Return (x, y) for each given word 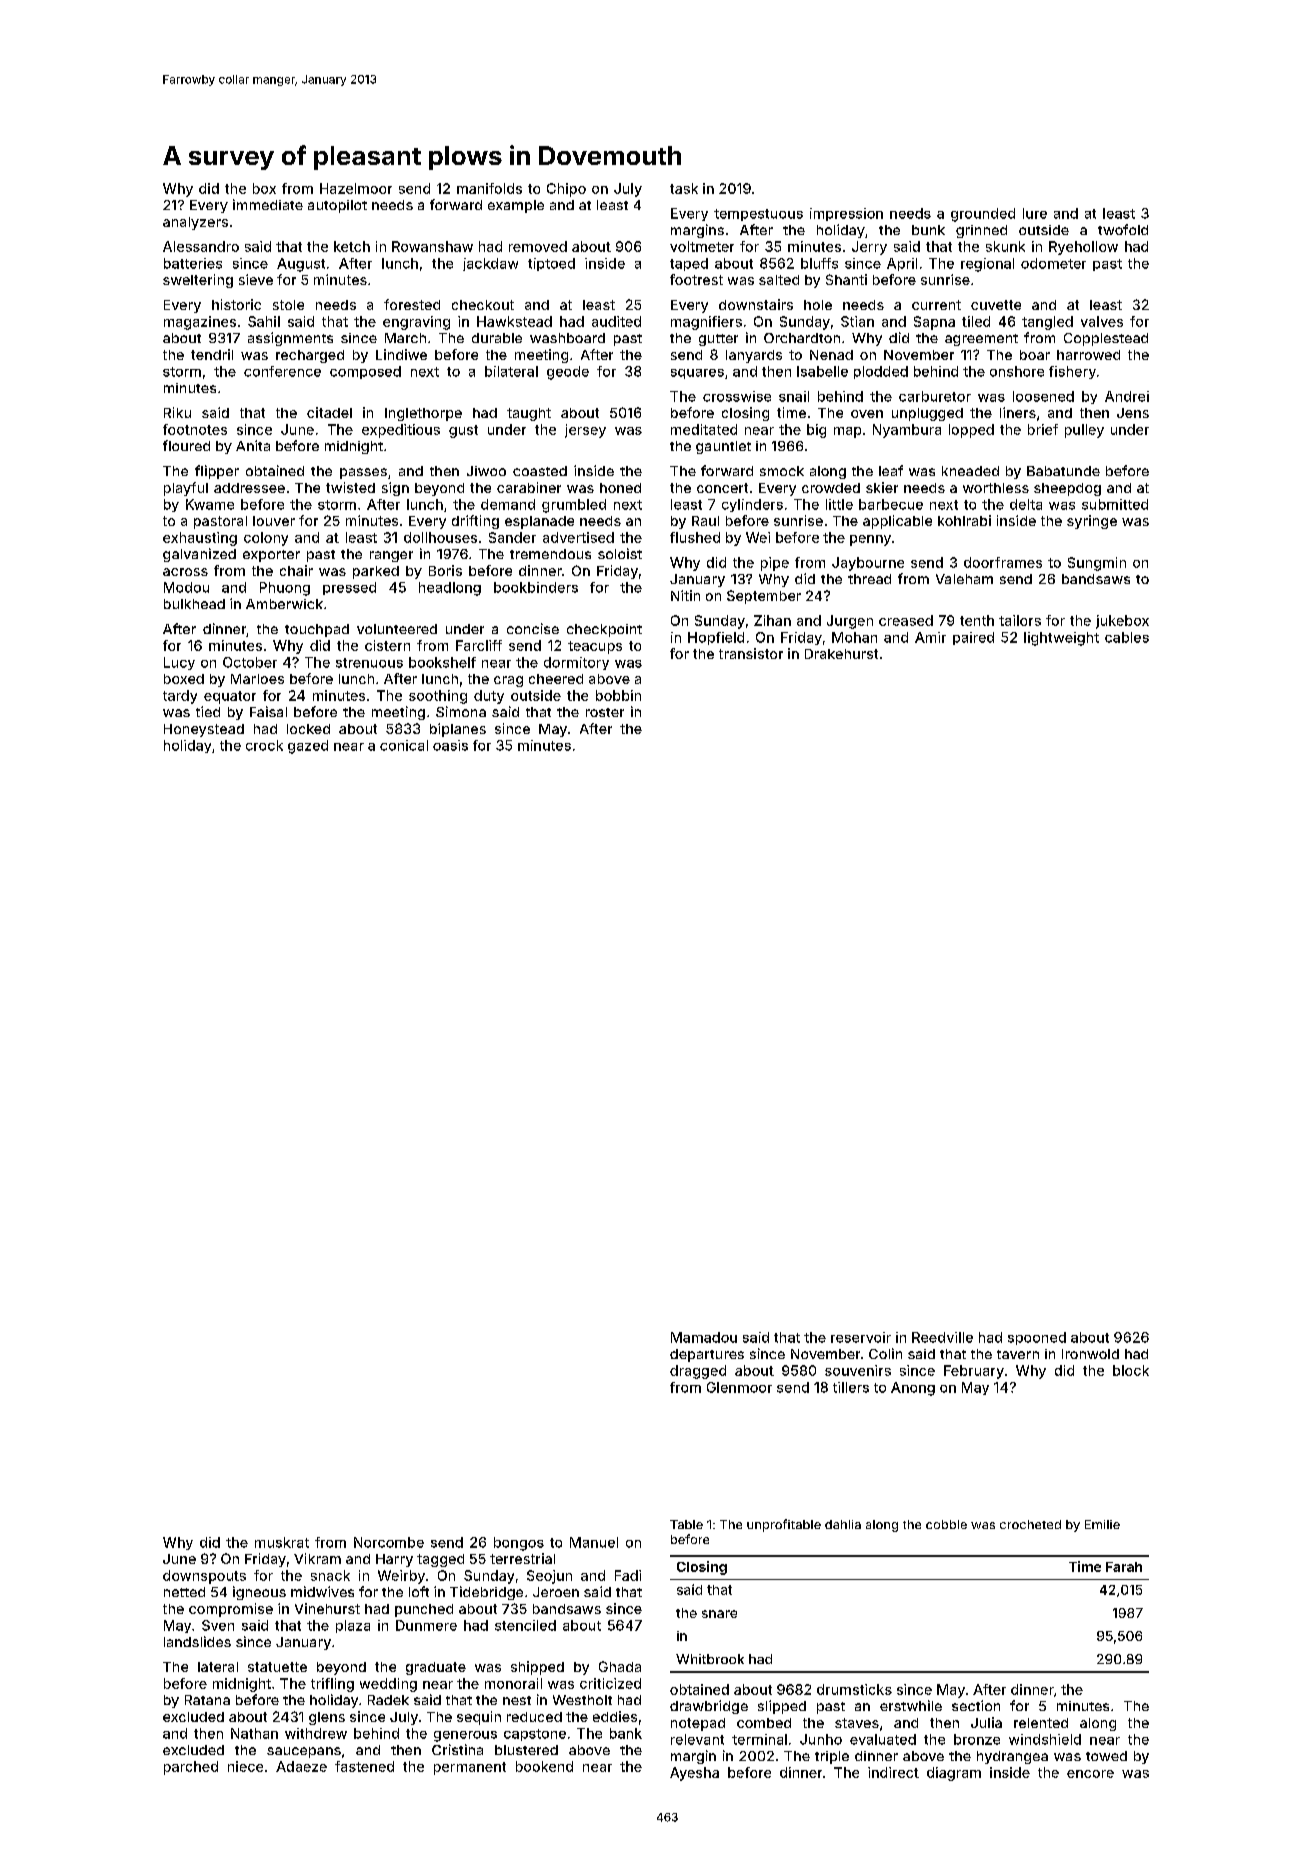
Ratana (207, 1700)
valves (1102, 321)
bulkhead (194, 604)
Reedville (942, 1337)
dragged (698, 1372)
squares (697, 374)
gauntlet (723, 447)
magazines (200, 323)
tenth (977, 620)
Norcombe (389, 1542)
